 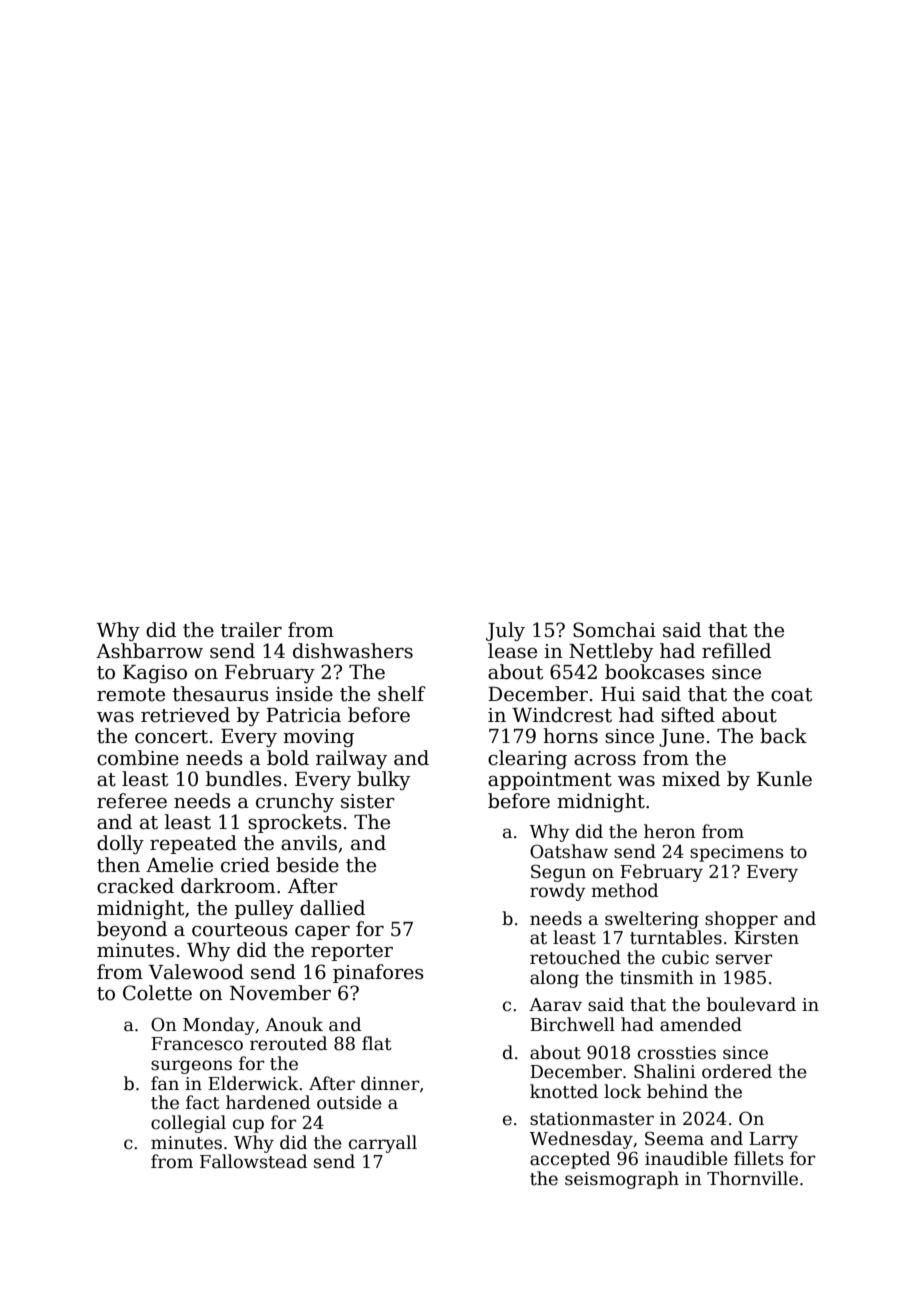 What do you see at coordinates (196, 972) in the page?
I see `Valewood` at bounding box center [196, 972].
